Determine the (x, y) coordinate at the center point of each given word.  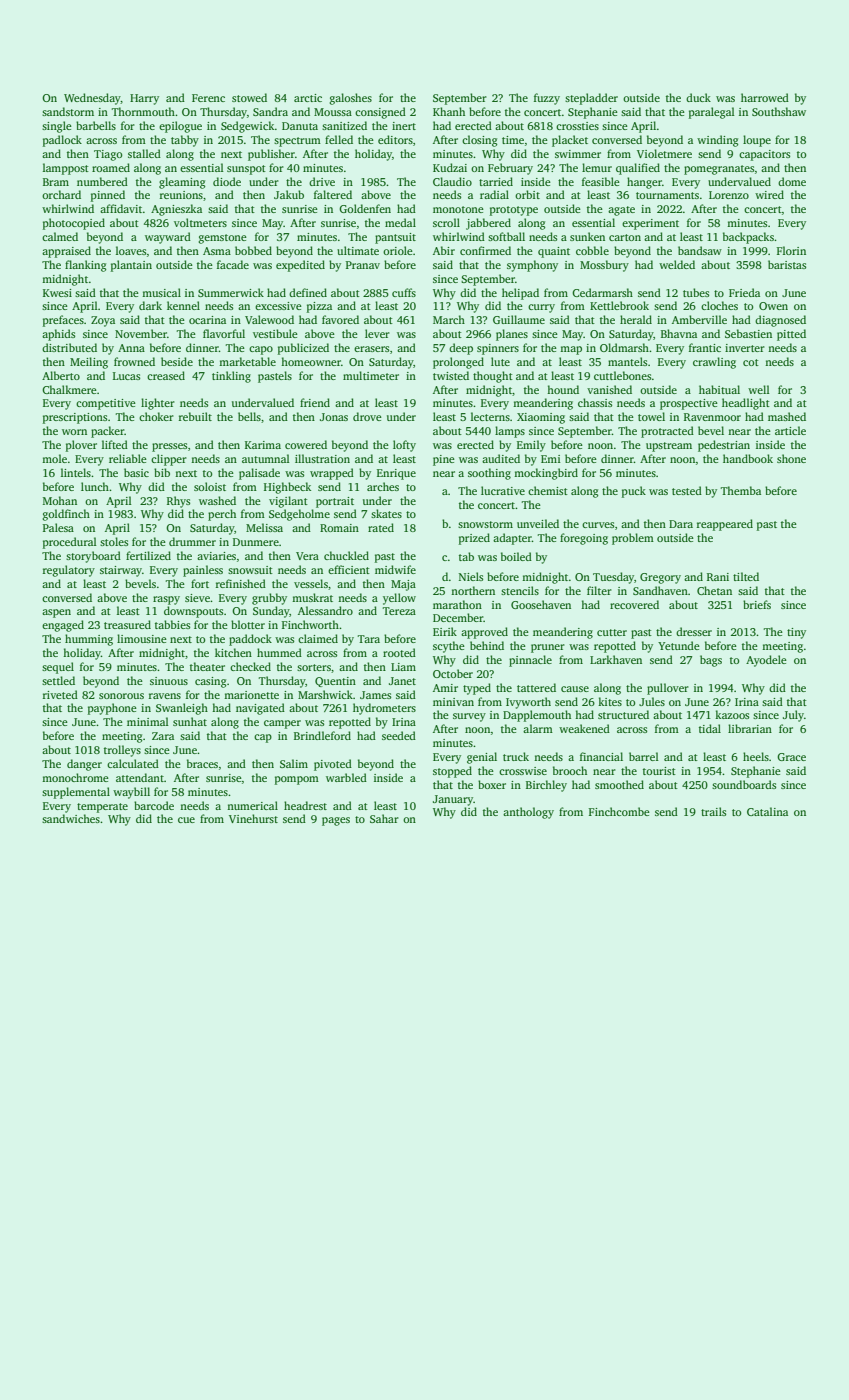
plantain (131, 266)
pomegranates (719, 170)
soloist (210, 486)
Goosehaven (541, 604)
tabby (185, 141)
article (790, 430)
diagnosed (780, 321)
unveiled (538, 523)
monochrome (75, 777)
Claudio (452, 181)
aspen (56, 613)
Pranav (363, 265)
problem (633, 539)
